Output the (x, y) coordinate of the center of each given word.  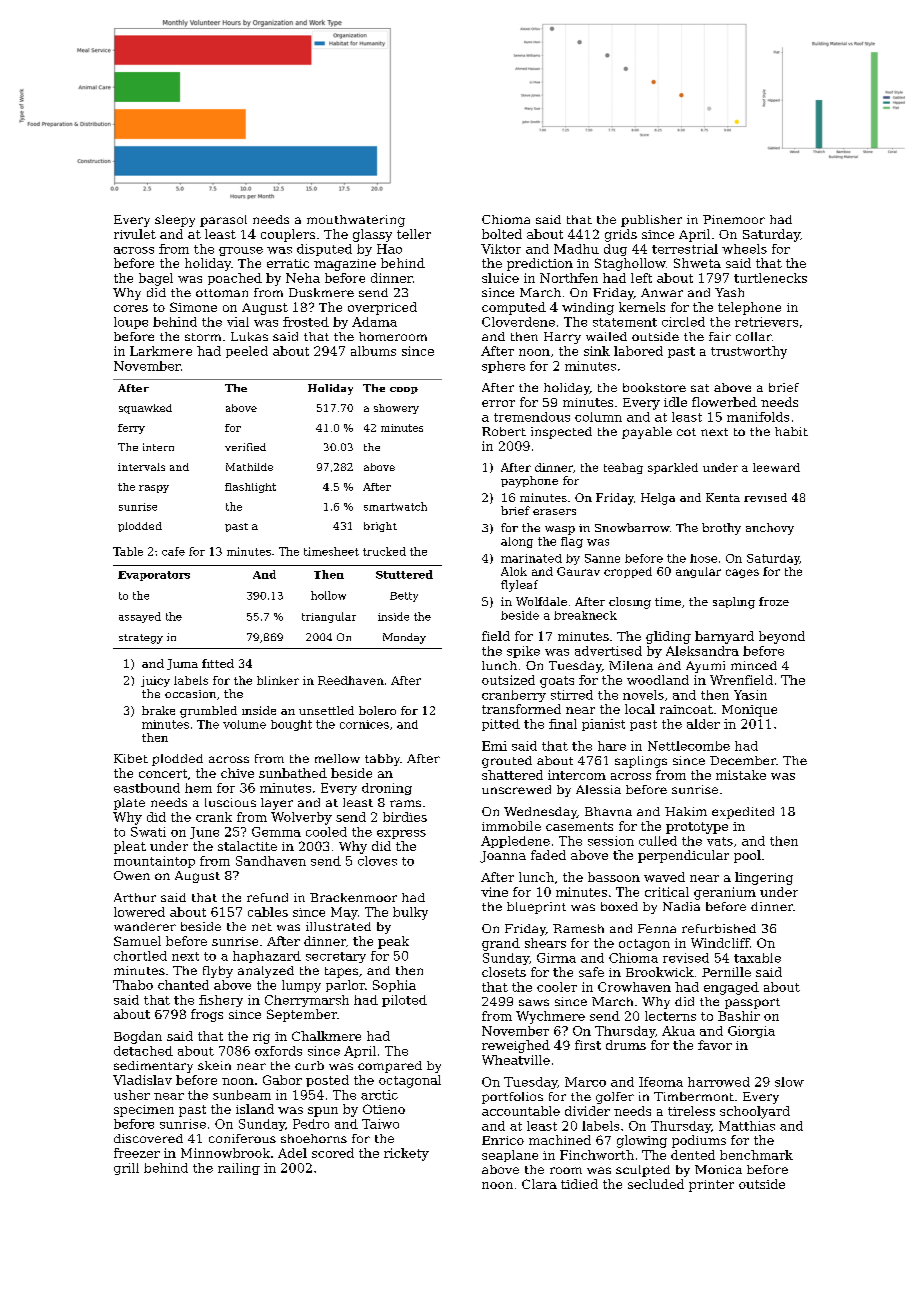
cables (268, 912)
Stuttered (404, 574)
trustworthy (749, 352)
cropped (628, 572)
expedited (743, 813)
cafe (173, 551)
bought (291, 725)
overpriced (382, 308)
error (498, 403)
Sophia (394, 986)
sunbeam (242, 1095)
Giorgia (751, 1032)
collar (754, 336)
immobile (511, 826)
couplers (288, 235)
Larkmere (161, 351)
